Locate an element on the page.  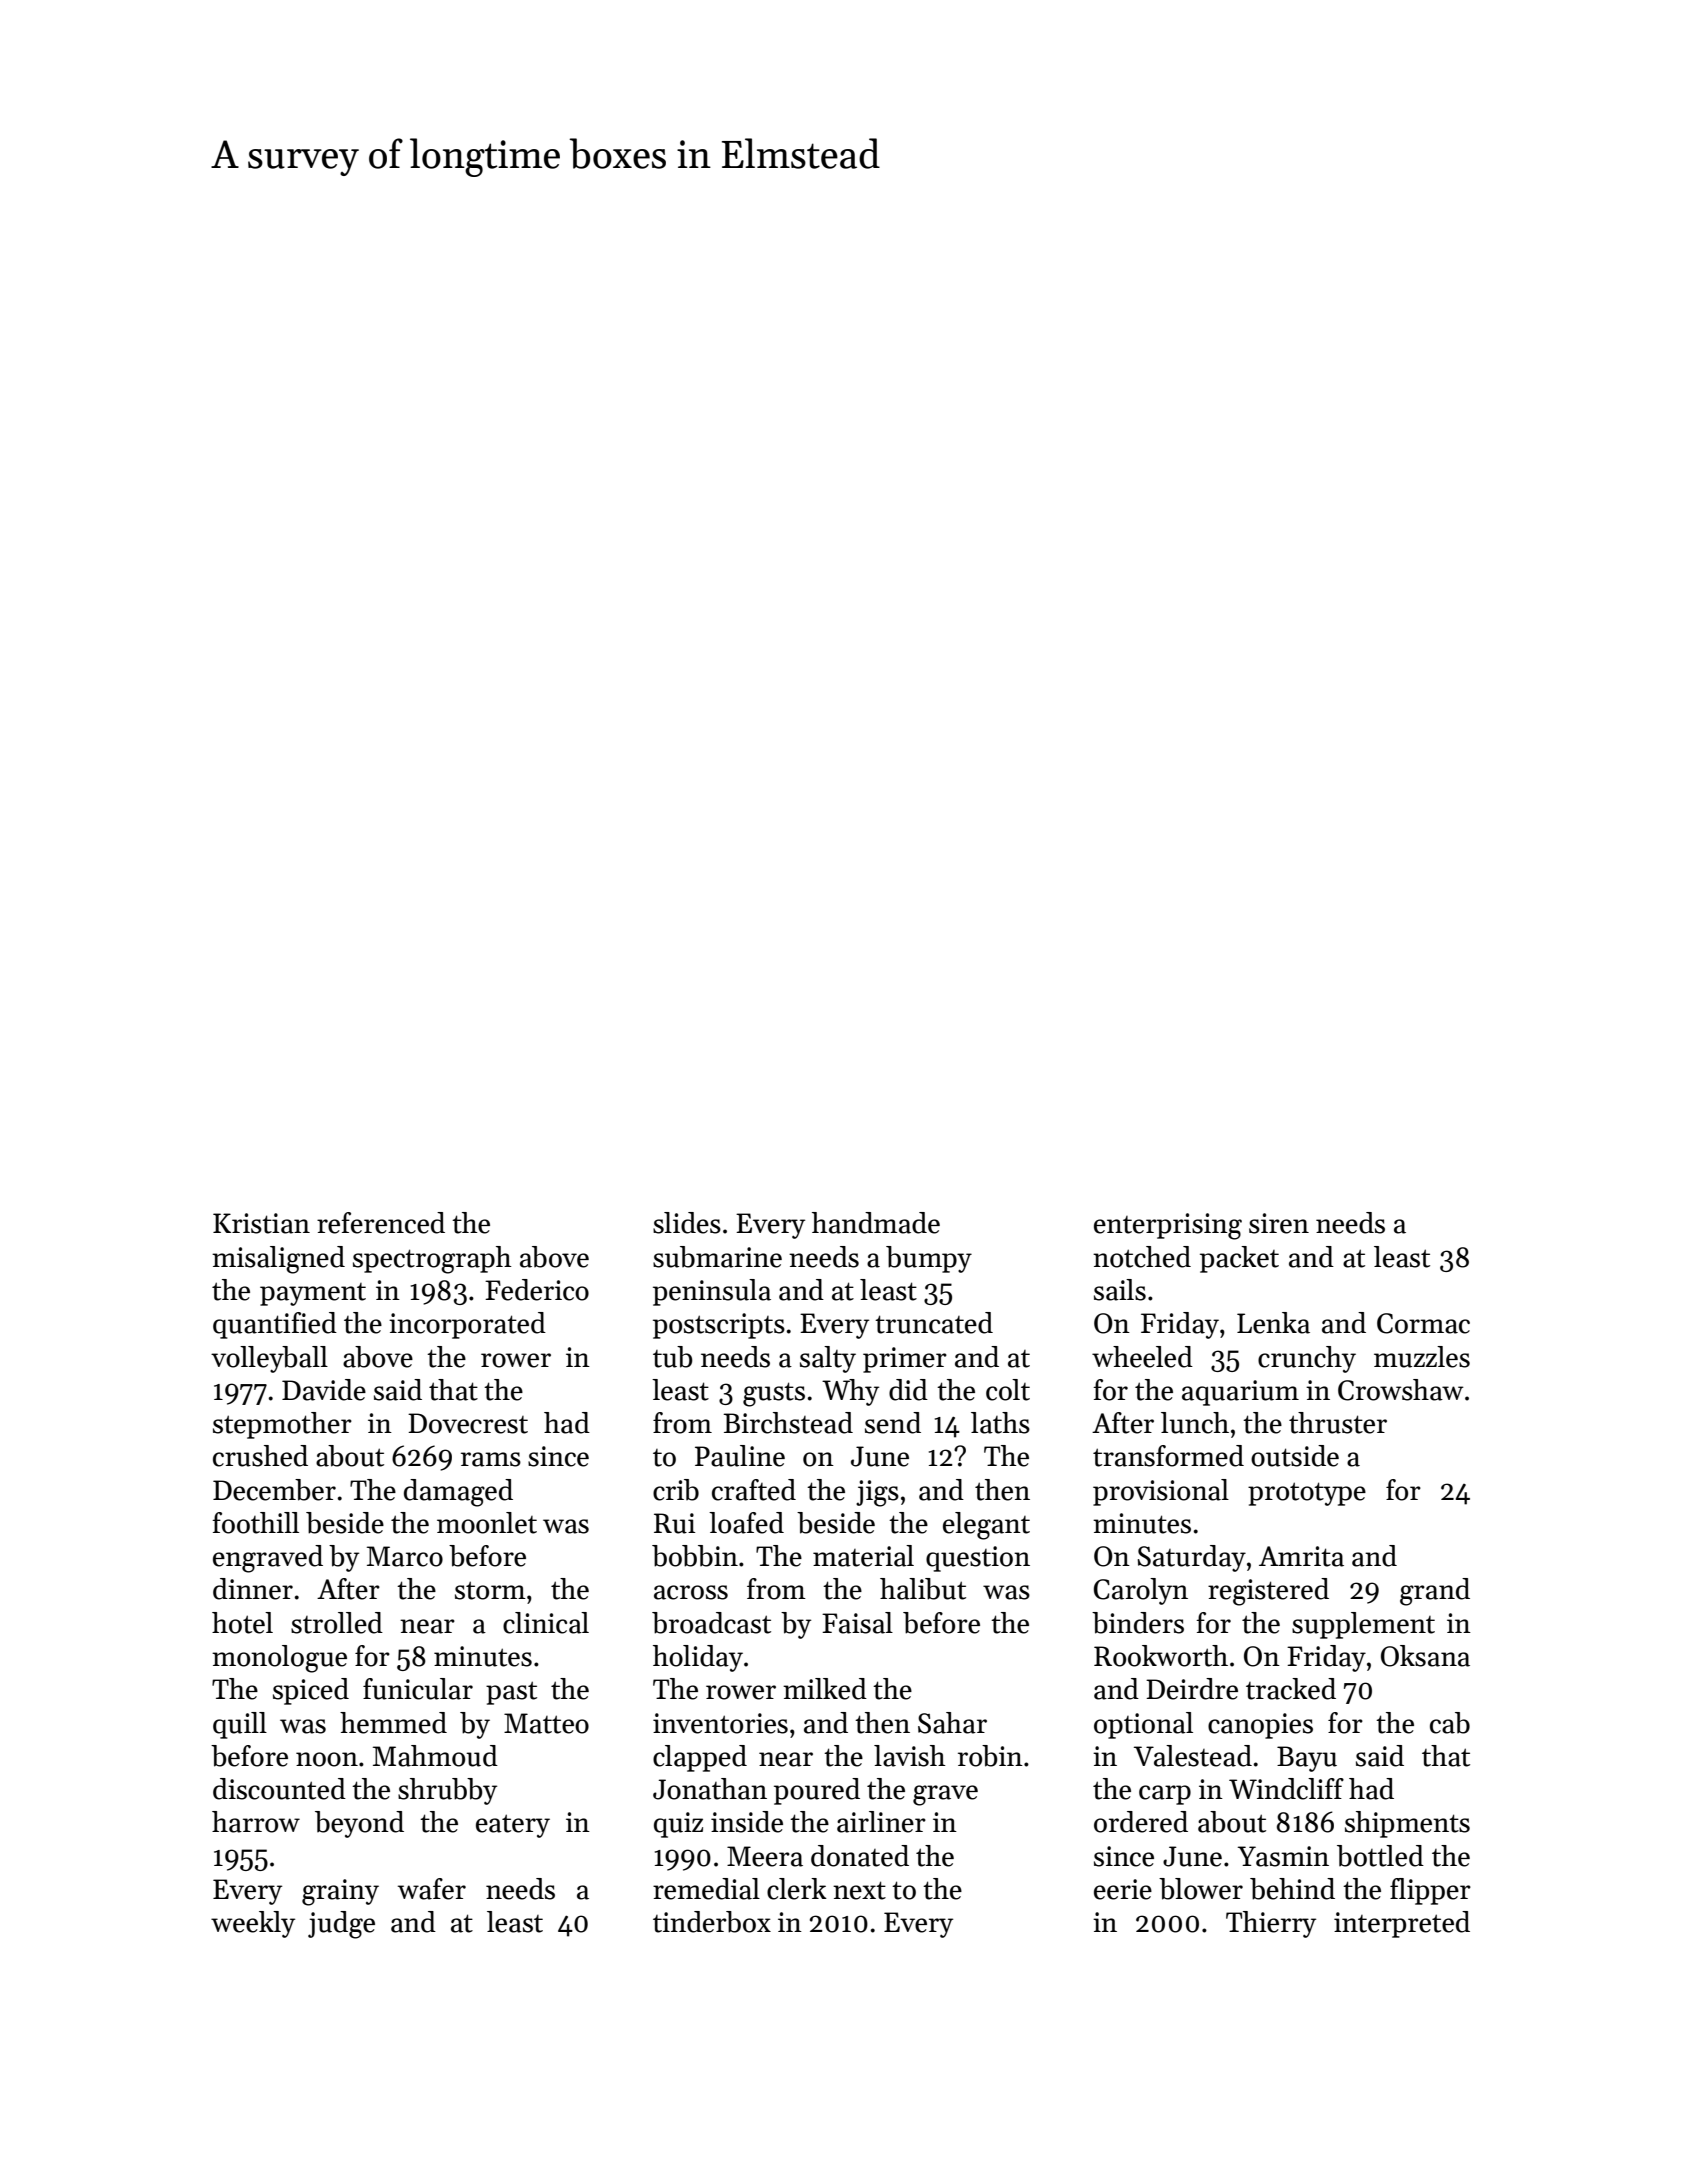
siren is located at coordinates (1279, 1223).
